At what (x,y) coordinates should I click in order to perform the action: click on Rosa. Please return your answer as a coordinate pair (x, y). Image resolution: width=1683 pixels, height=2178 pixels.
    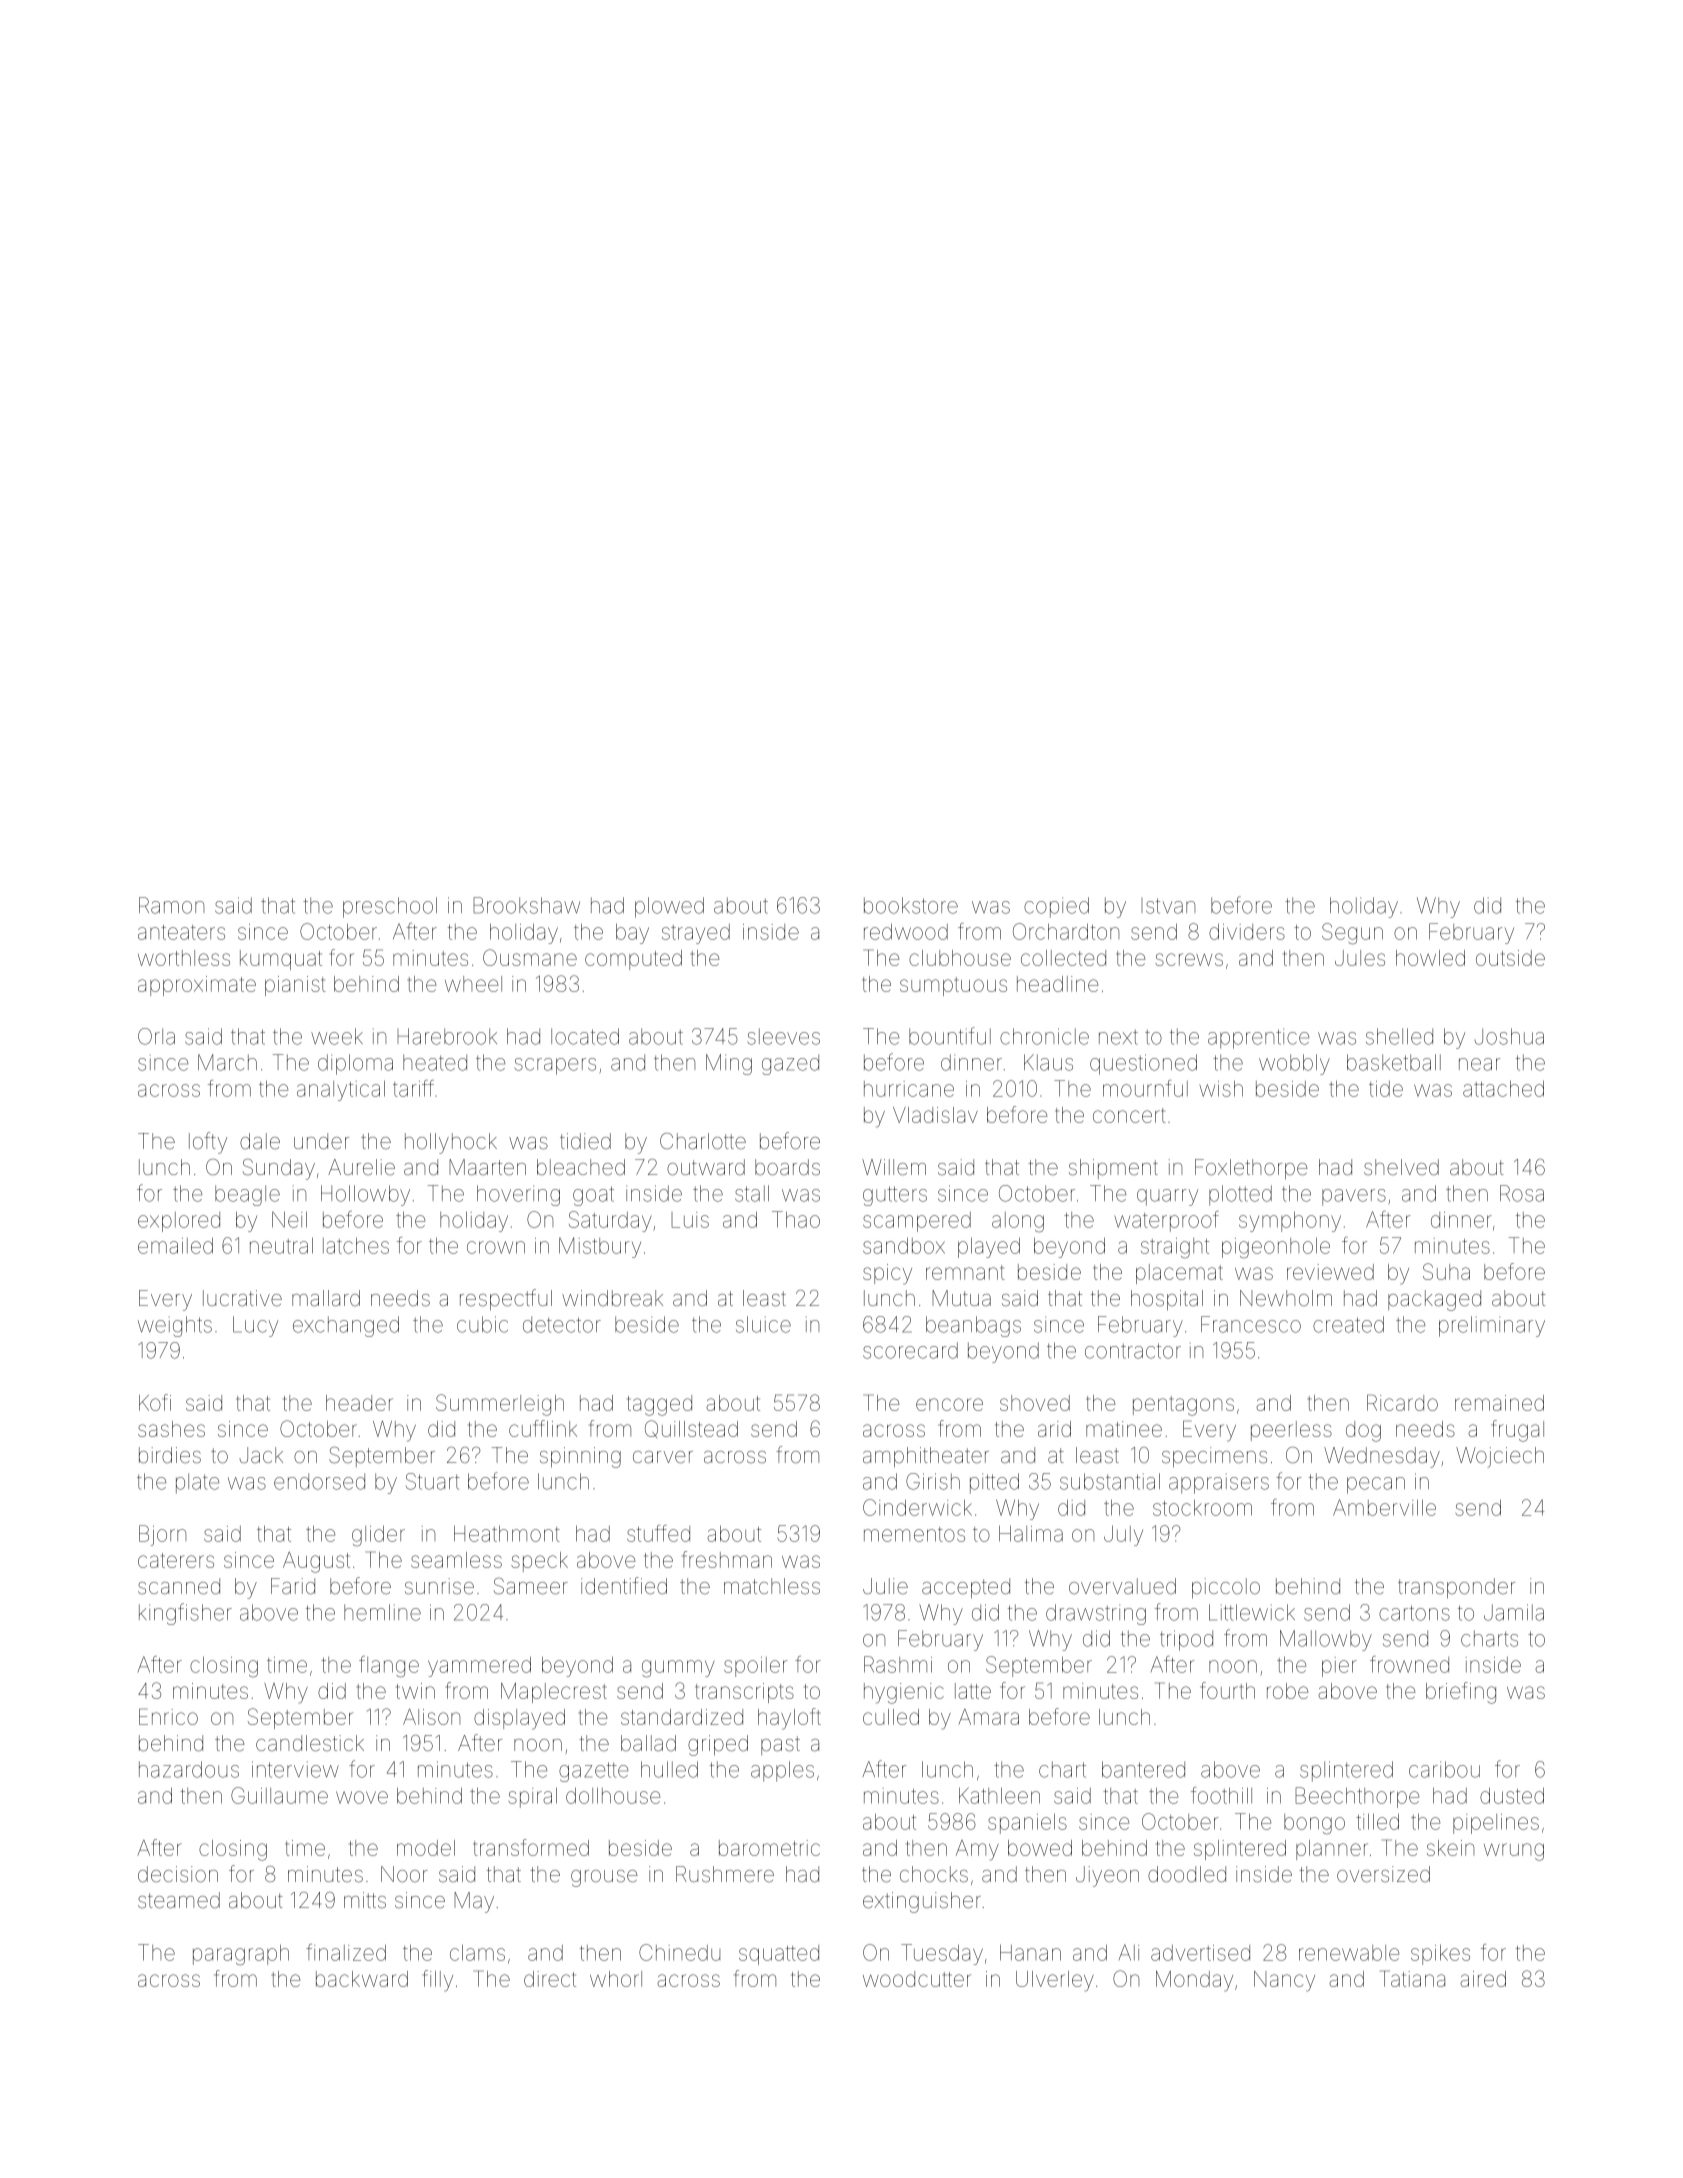
    Looking at the image, I should click on (1522, 1193).
